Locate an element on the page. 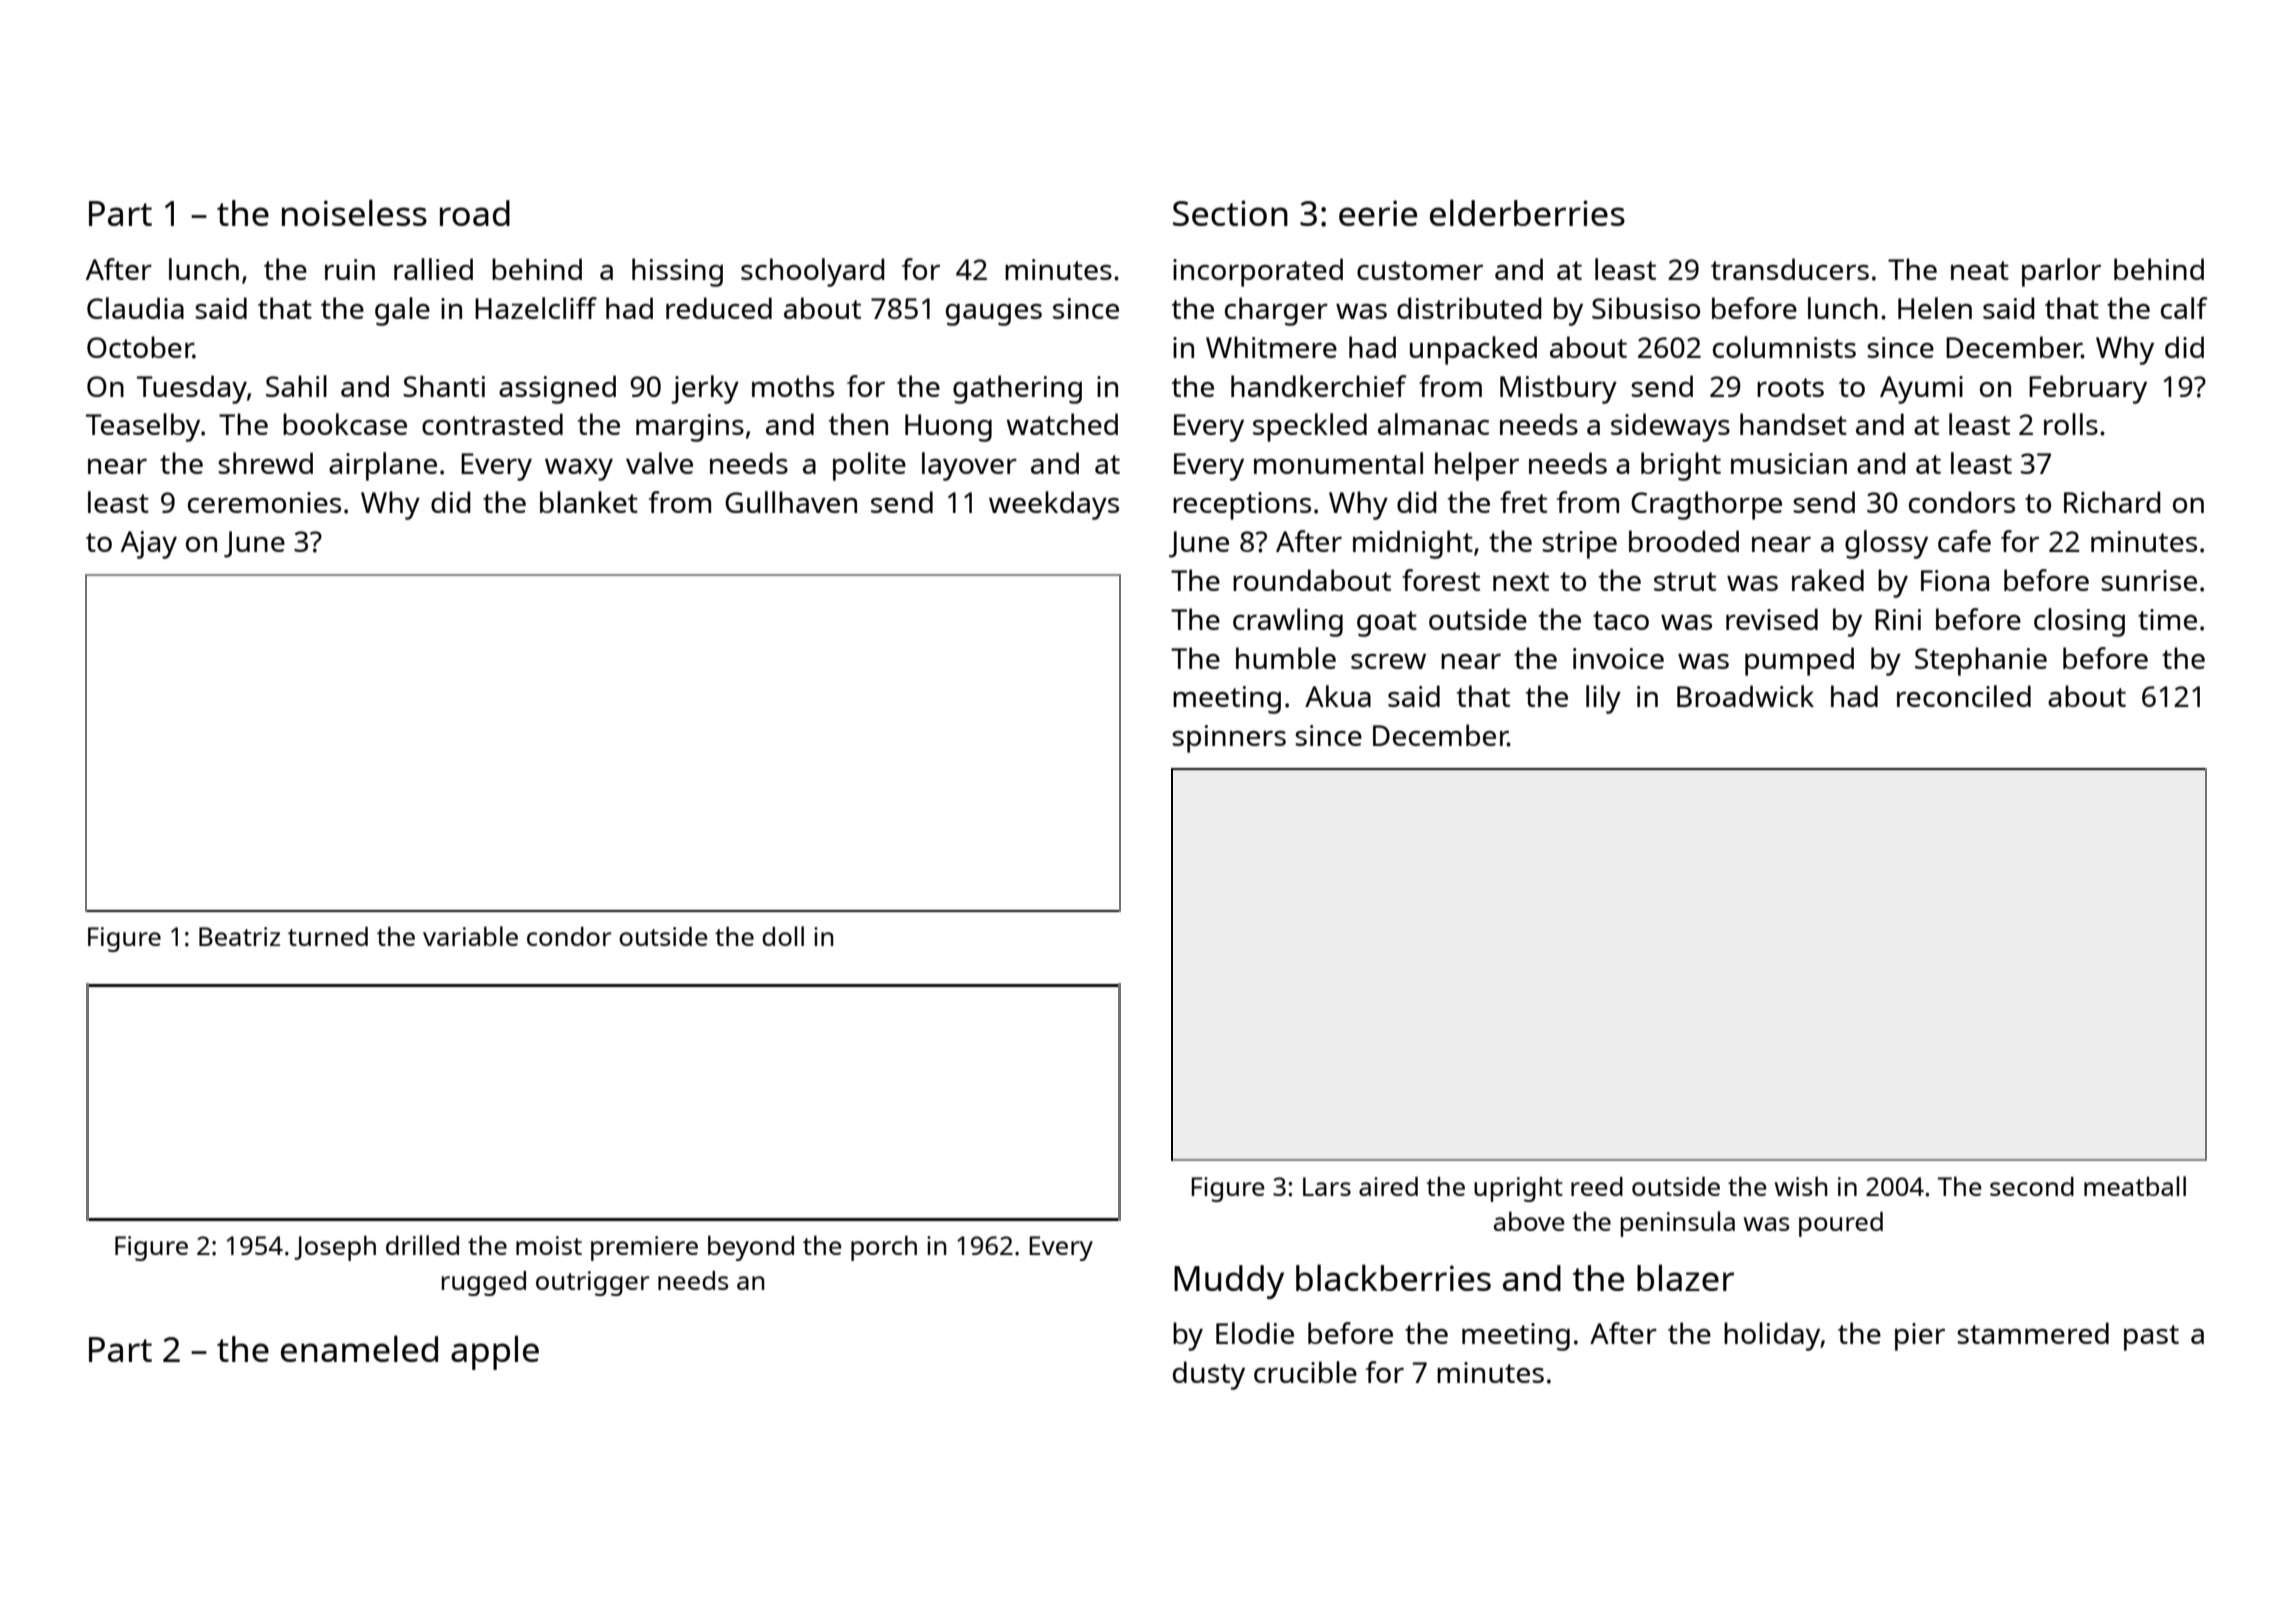  calf is located at coordinates (2184, 308).
